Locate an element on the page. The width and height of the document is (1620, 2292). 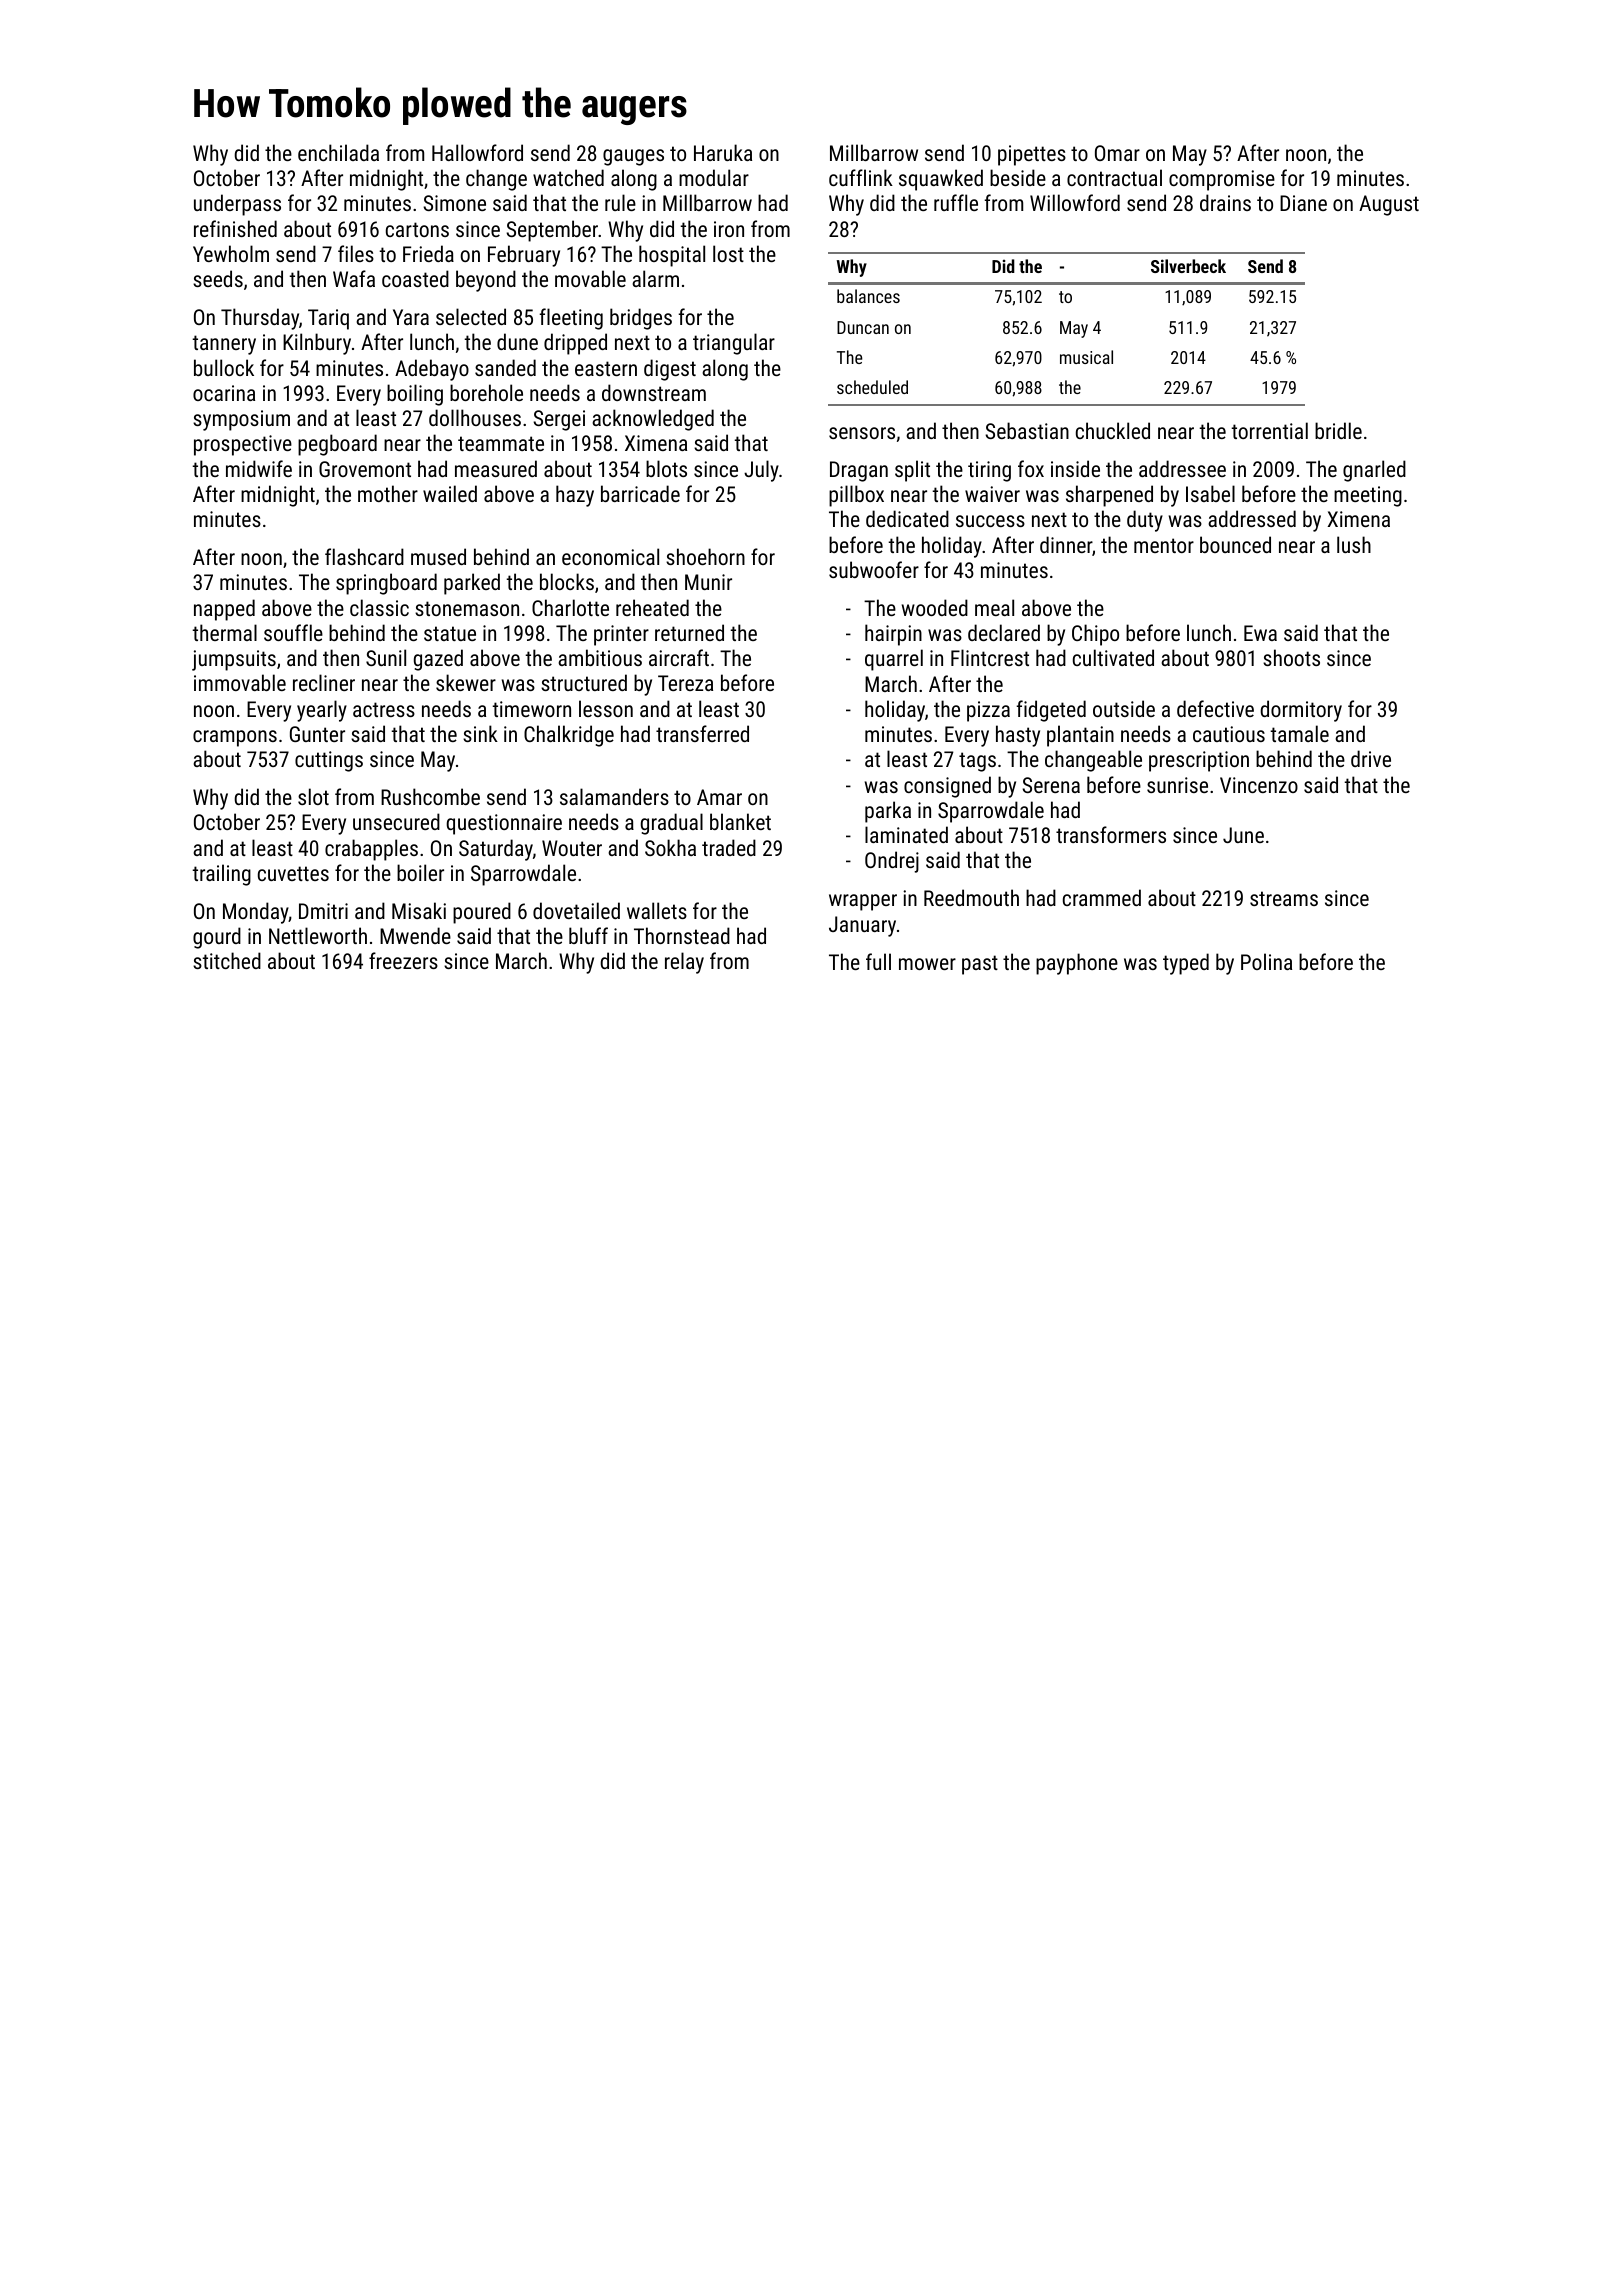
recliner is located at coordinates (324, 682).
